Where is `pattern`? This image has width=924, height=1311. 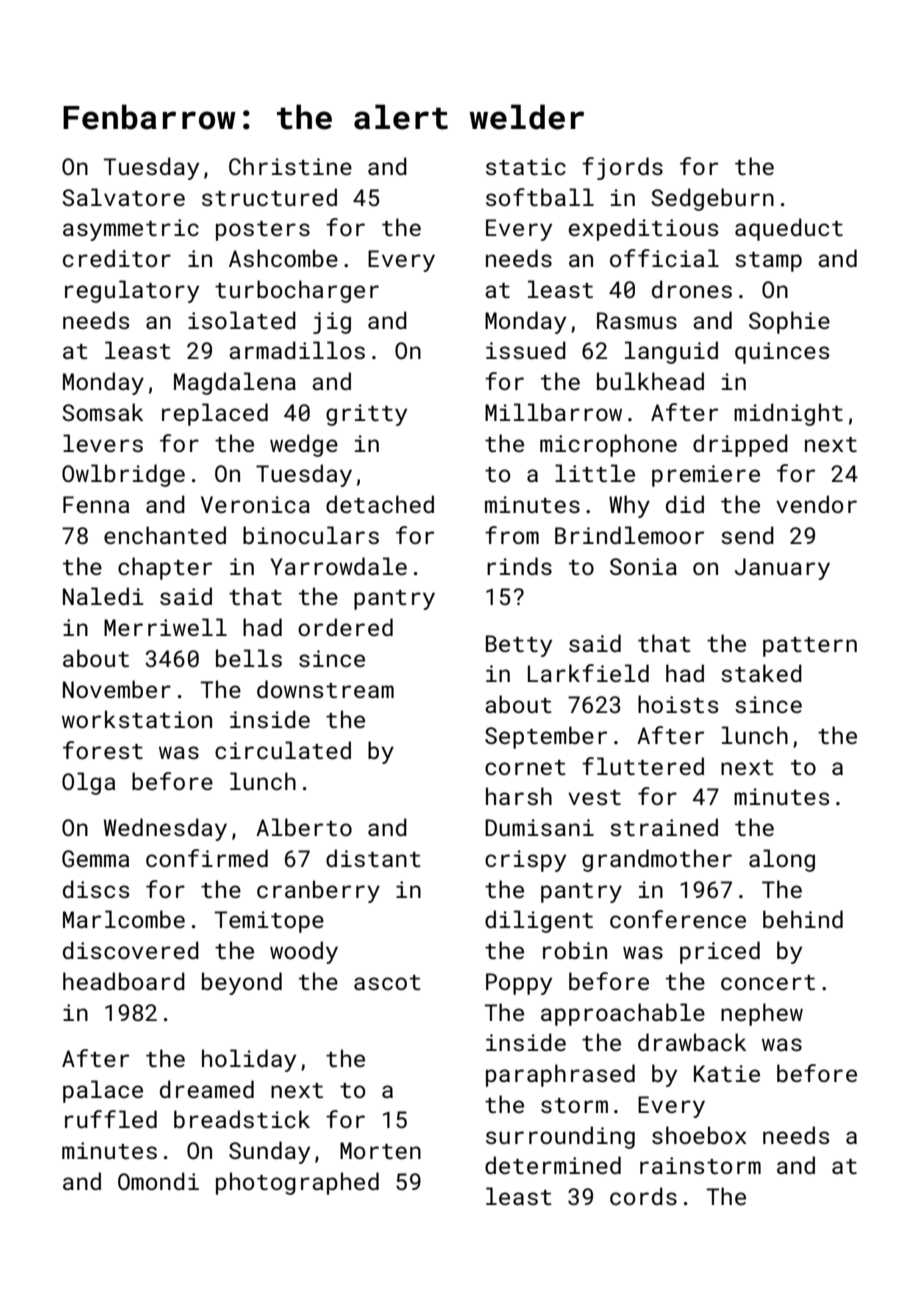
pattern is located at coordinates (810, 647).
